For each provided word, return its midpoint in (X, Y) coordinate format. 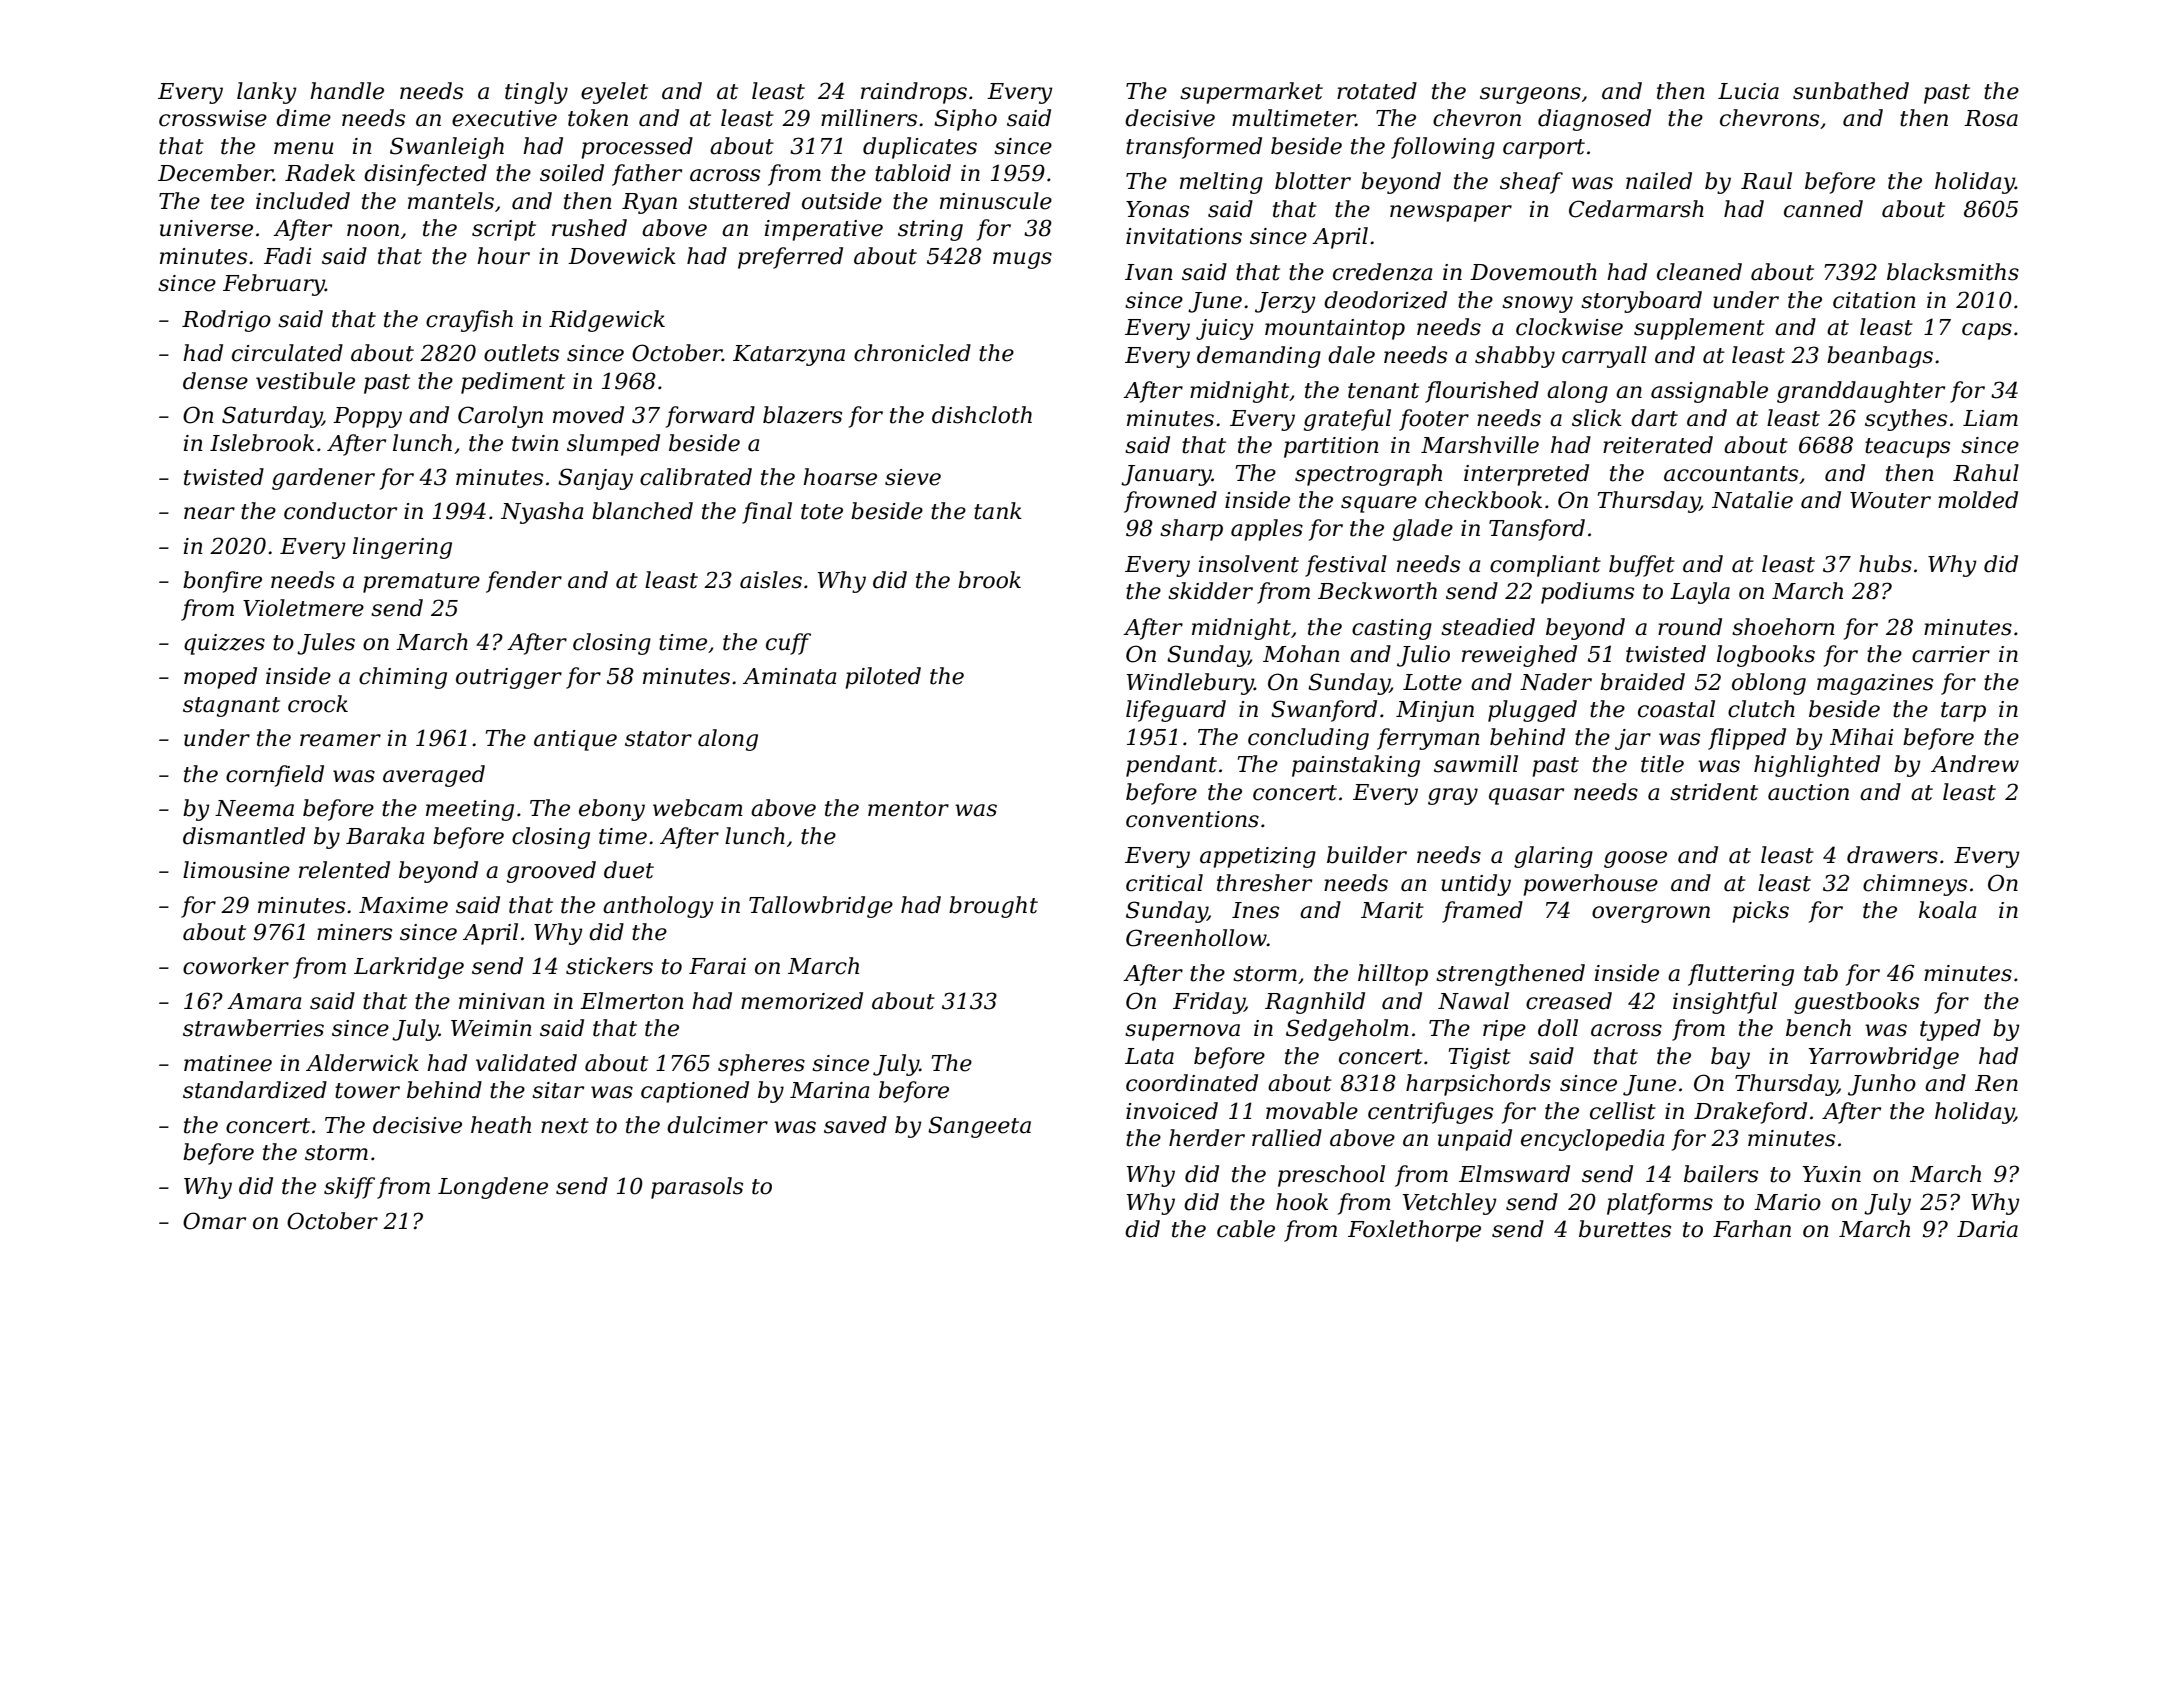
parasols (697, 1188)
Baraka (385, 836)
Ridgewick (607, 321)
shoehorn (1783, 627)
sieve (913, 477)
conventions (1192, 819)
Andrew (1975, 764)
